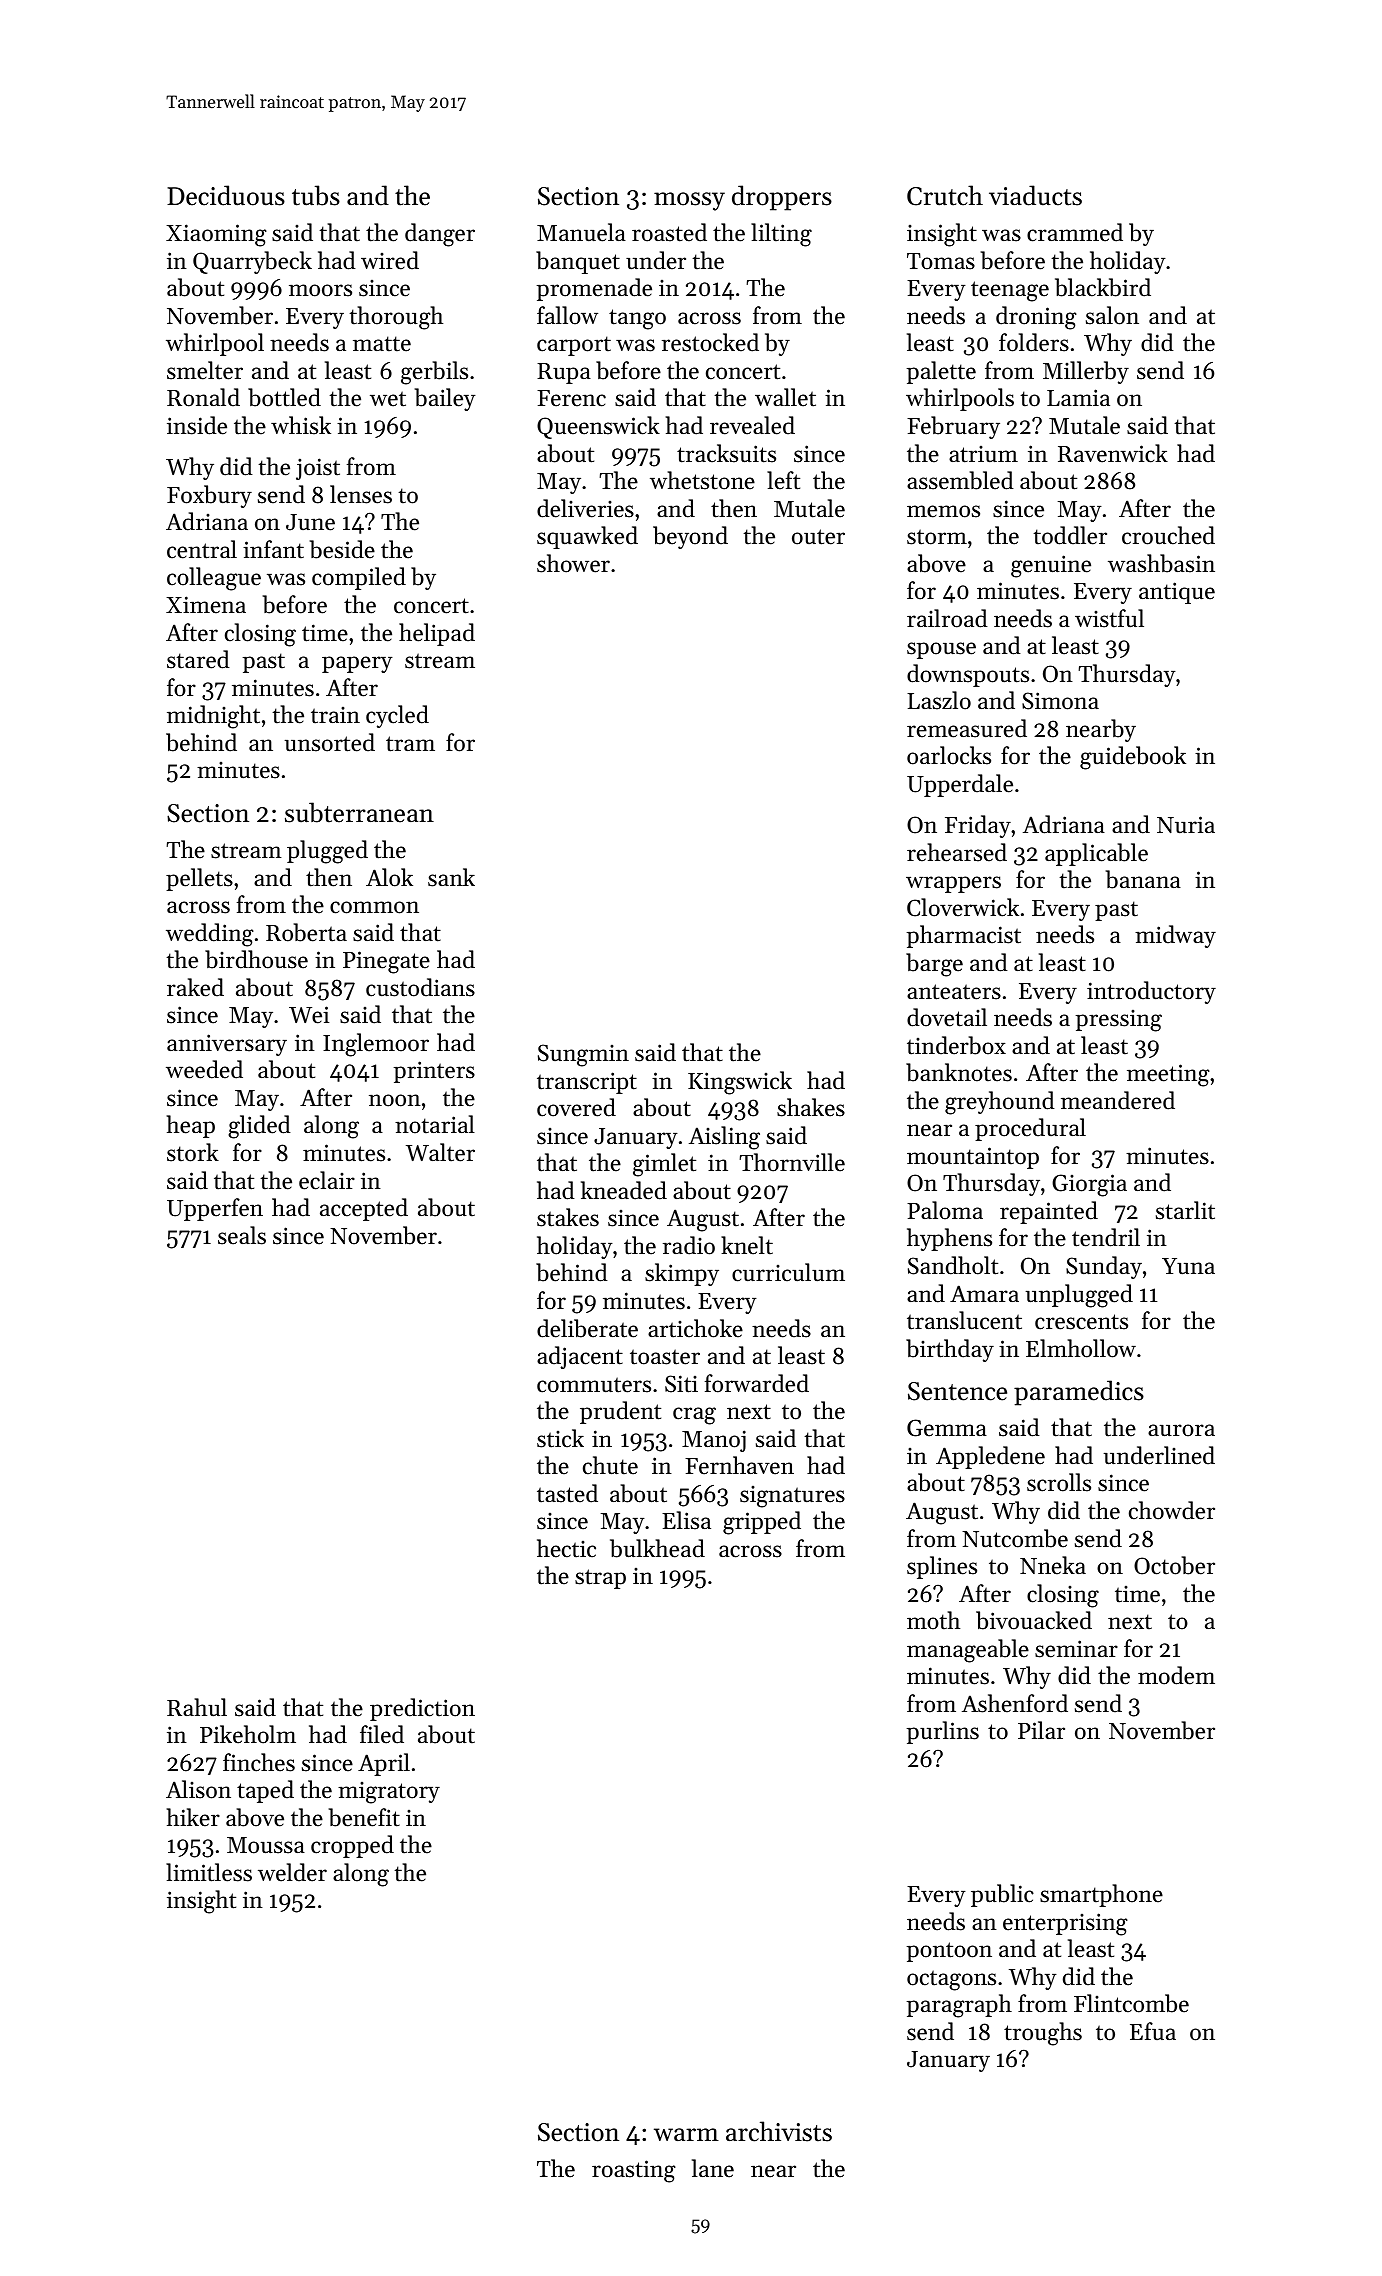 This screenshot has width=1382, height=2276. What do you see at coordinates (560, 1438) in the screenshot?
I see `stick` at bounding box center [560, 1438].
